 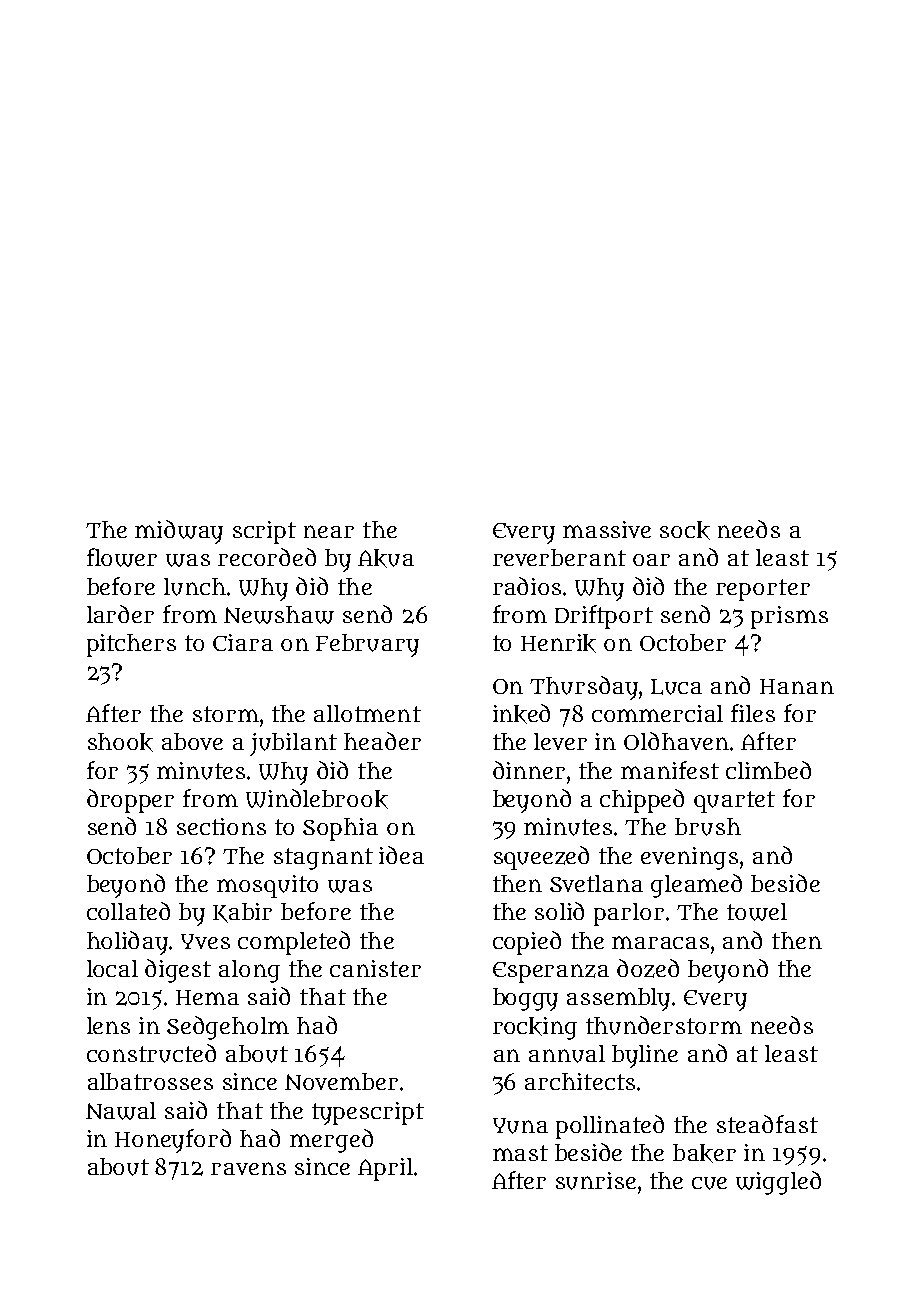 What do you see at coordinates (293, 744) in the image?
I see `jubilant` at bounding box center [293, 744].
